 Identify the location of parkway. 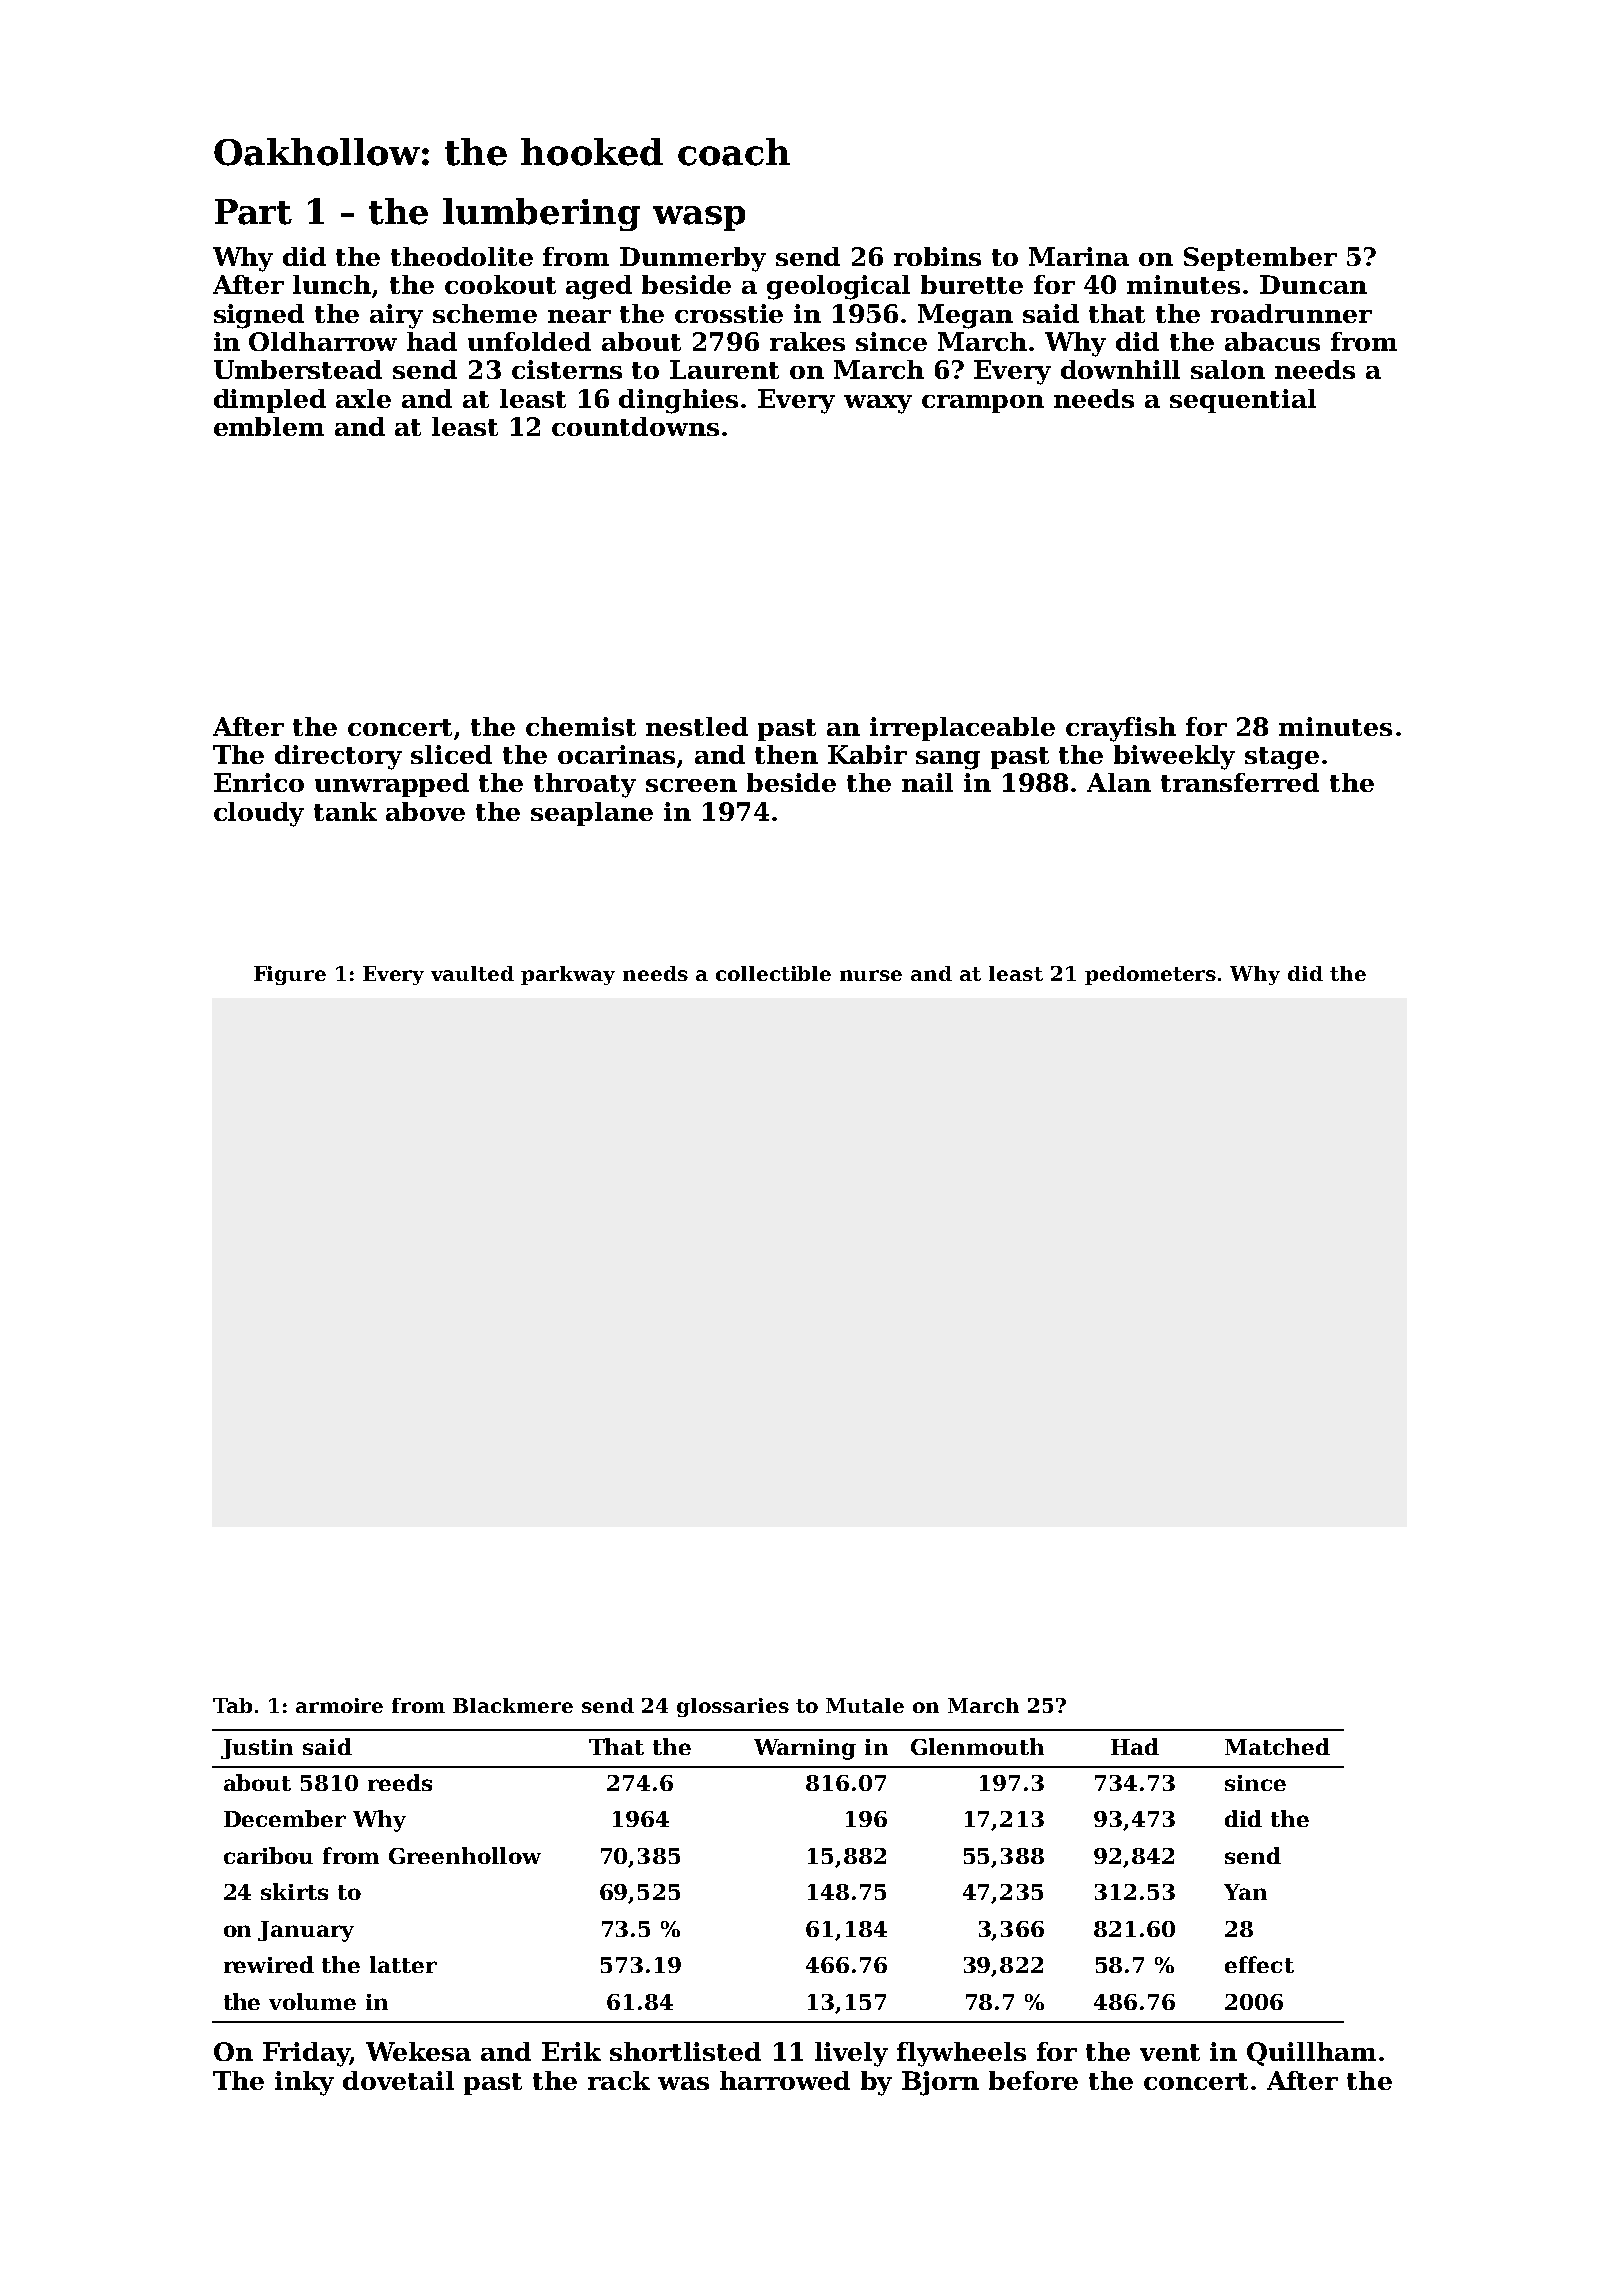
(568, 975).
